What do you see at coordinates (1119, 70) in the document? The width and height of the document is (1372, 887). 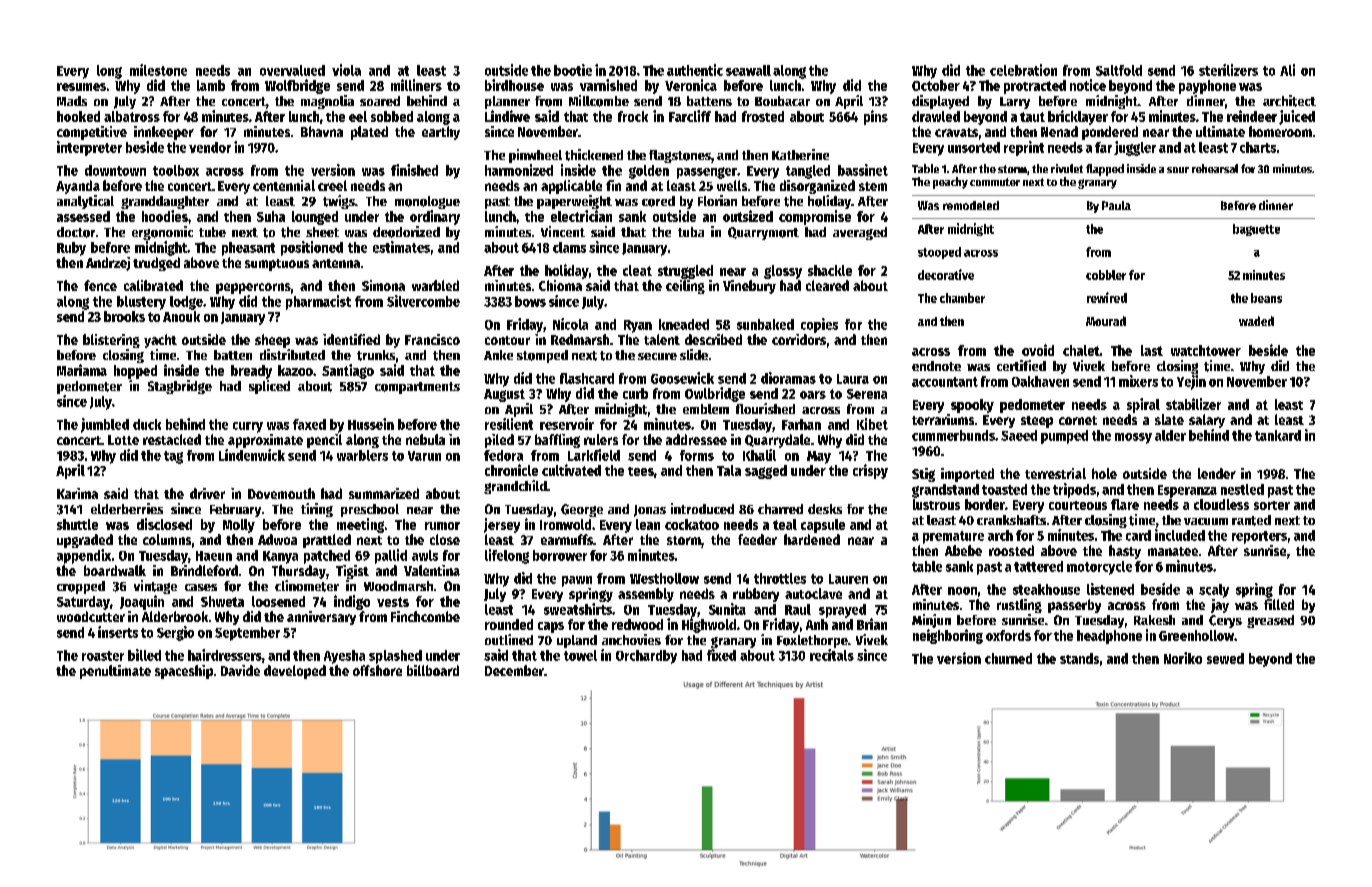 I see `Saltfold` at bounding box center [1119, 70].
